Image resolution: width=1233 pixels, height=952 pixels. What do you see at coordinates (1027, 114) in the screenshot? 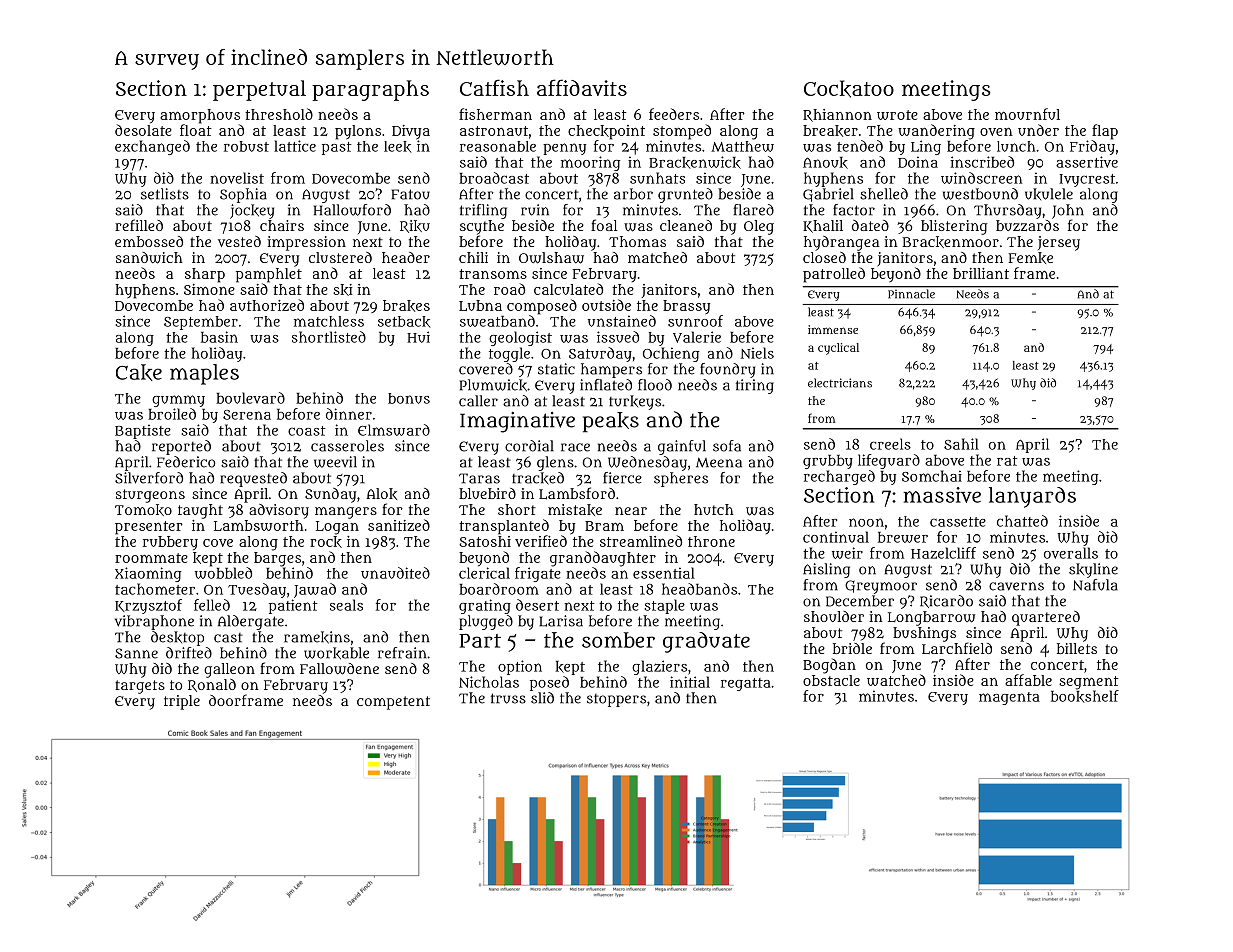
I see `mournful` at bounding box center [1027, 114].
